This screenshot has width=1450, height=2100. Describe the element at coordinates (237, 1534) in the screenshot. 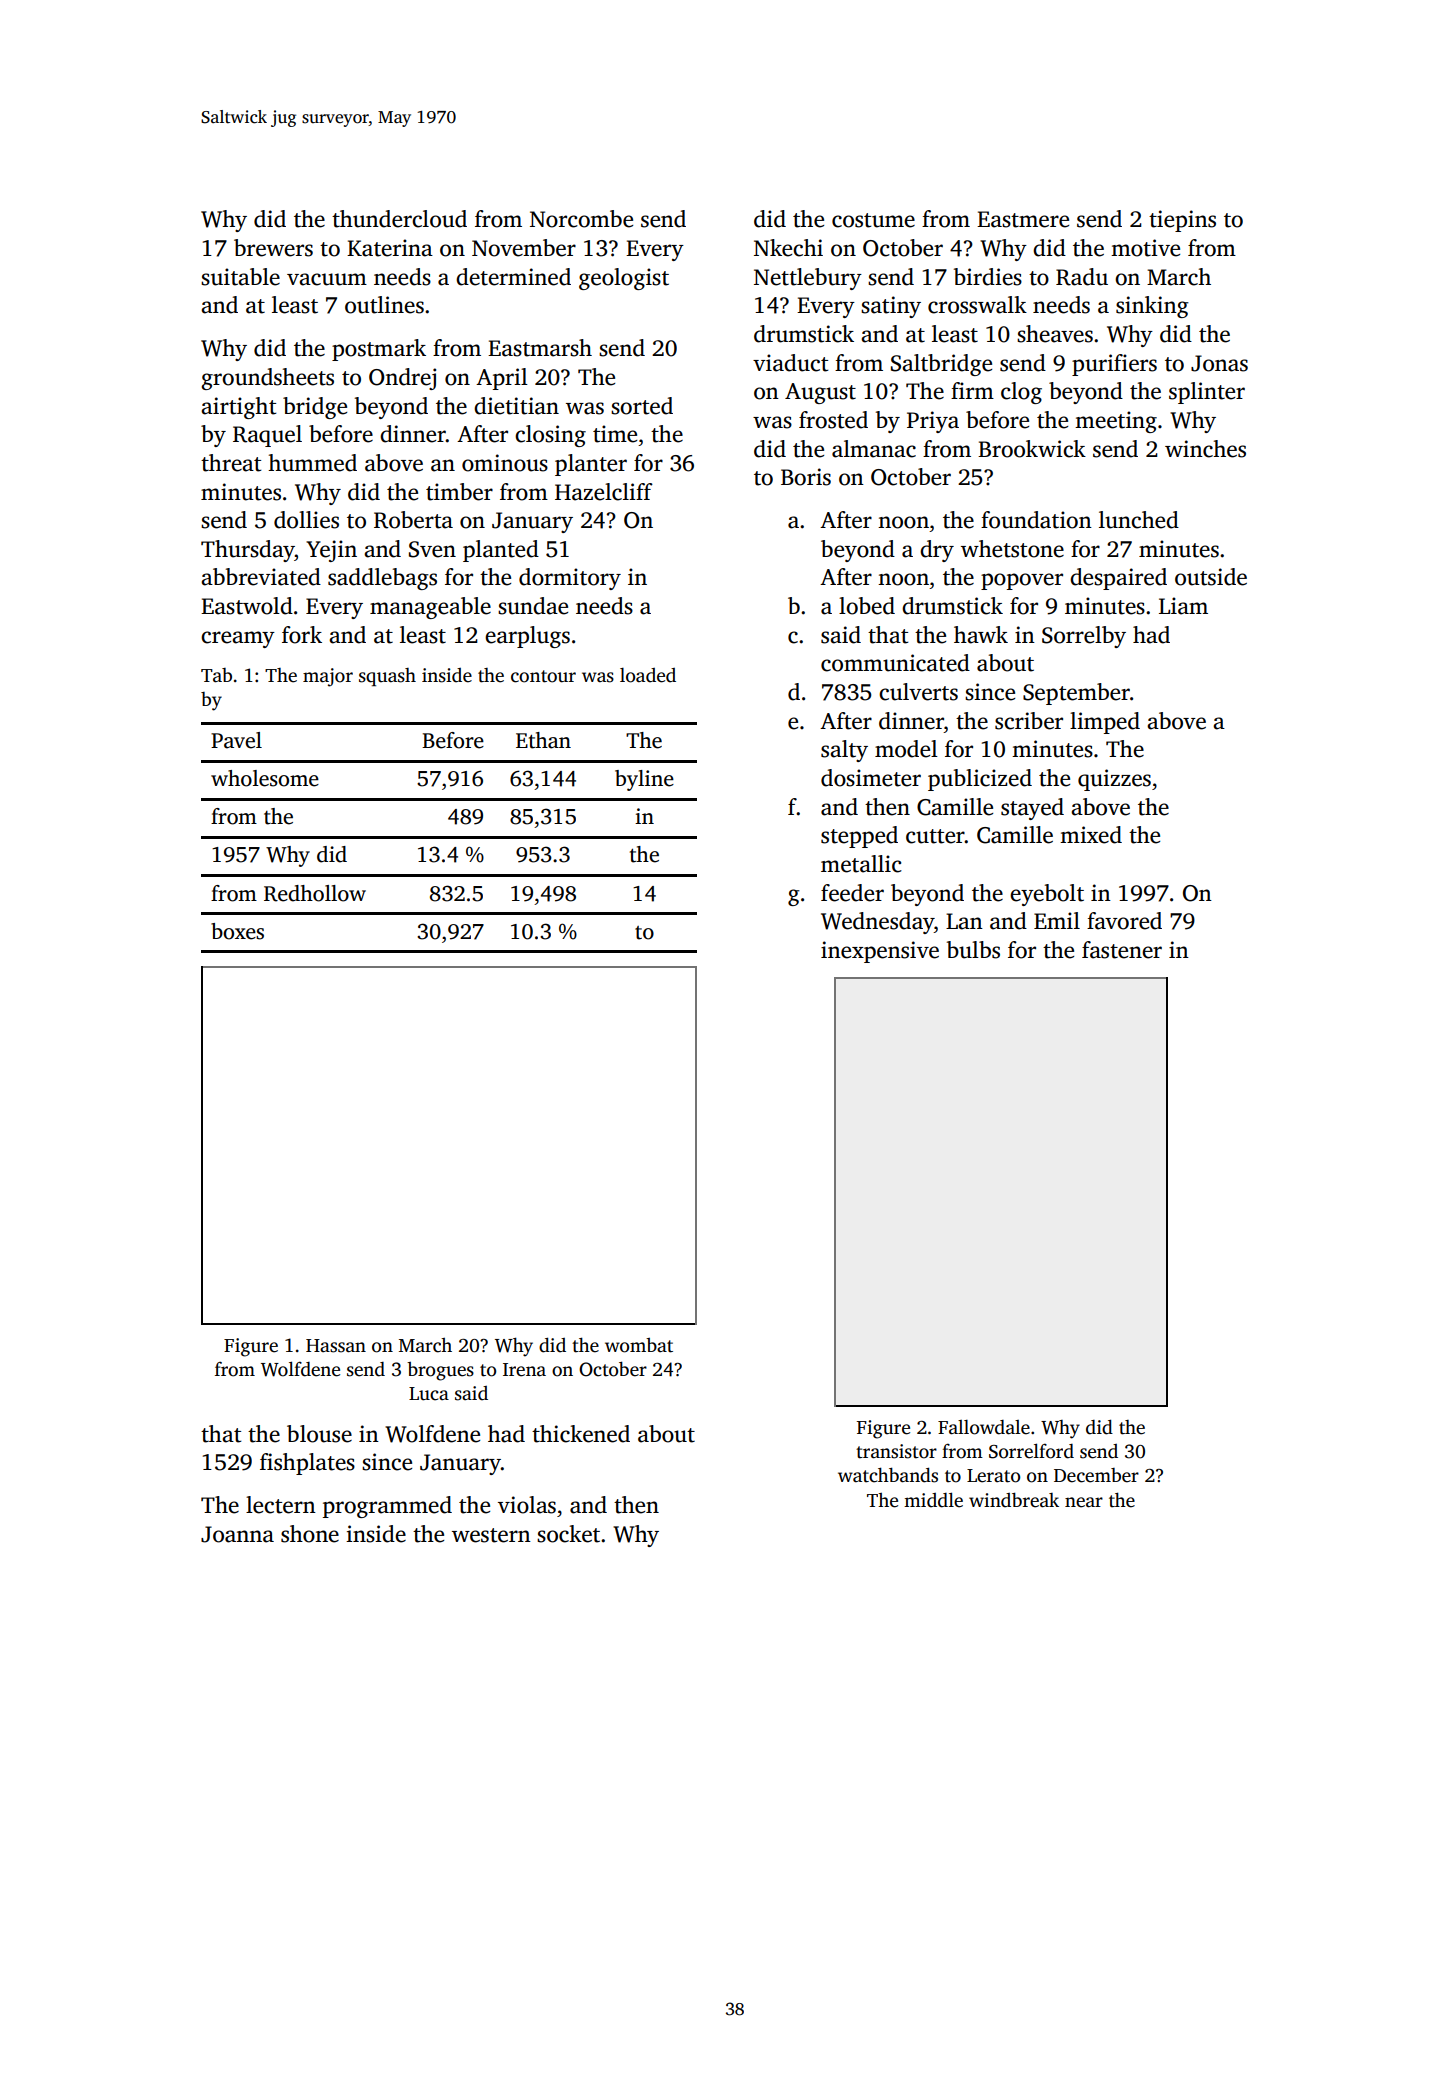

I see `Joanna` at that location.
